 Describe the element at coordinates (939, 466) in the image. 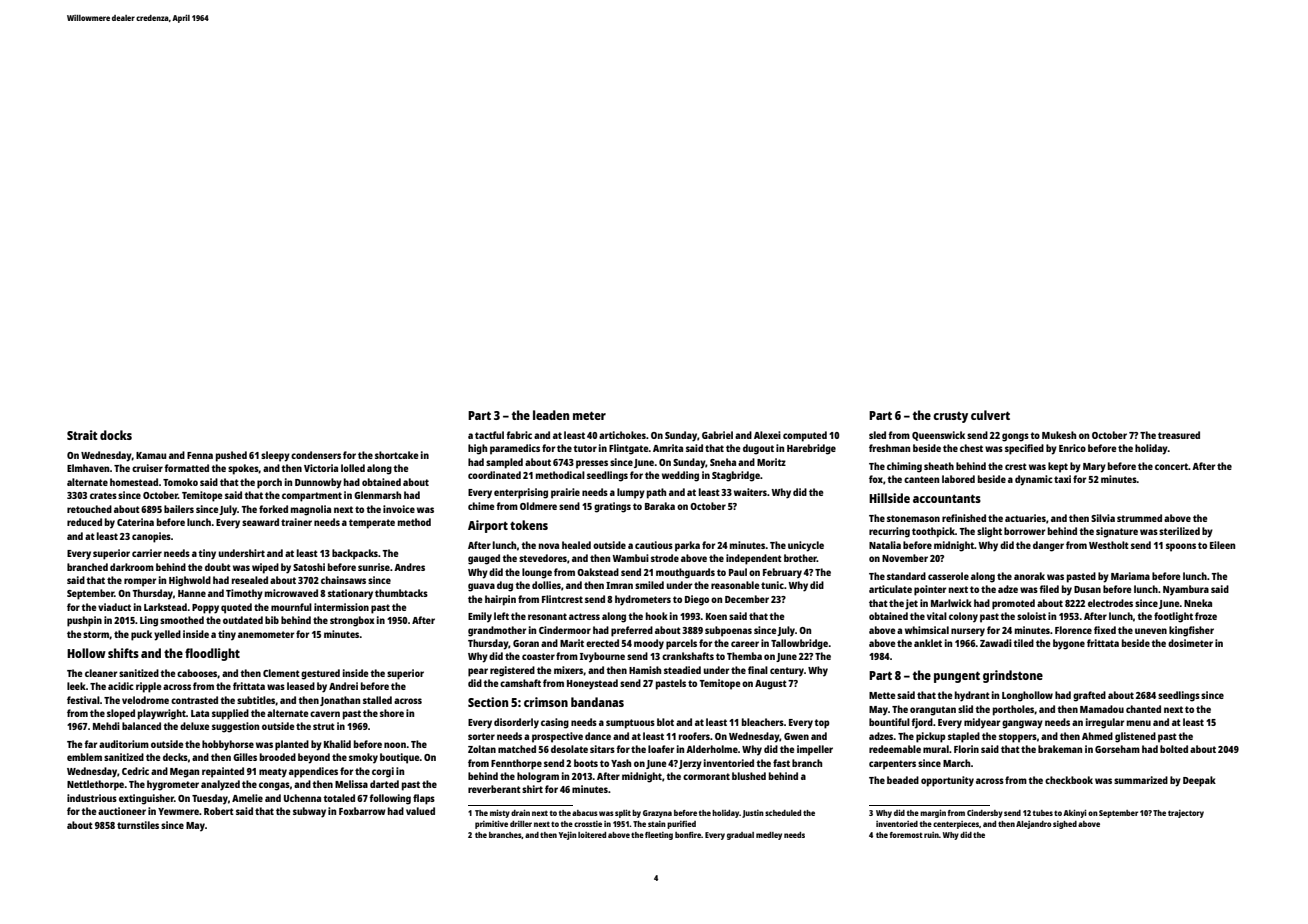

I see `sheath` at that location.
